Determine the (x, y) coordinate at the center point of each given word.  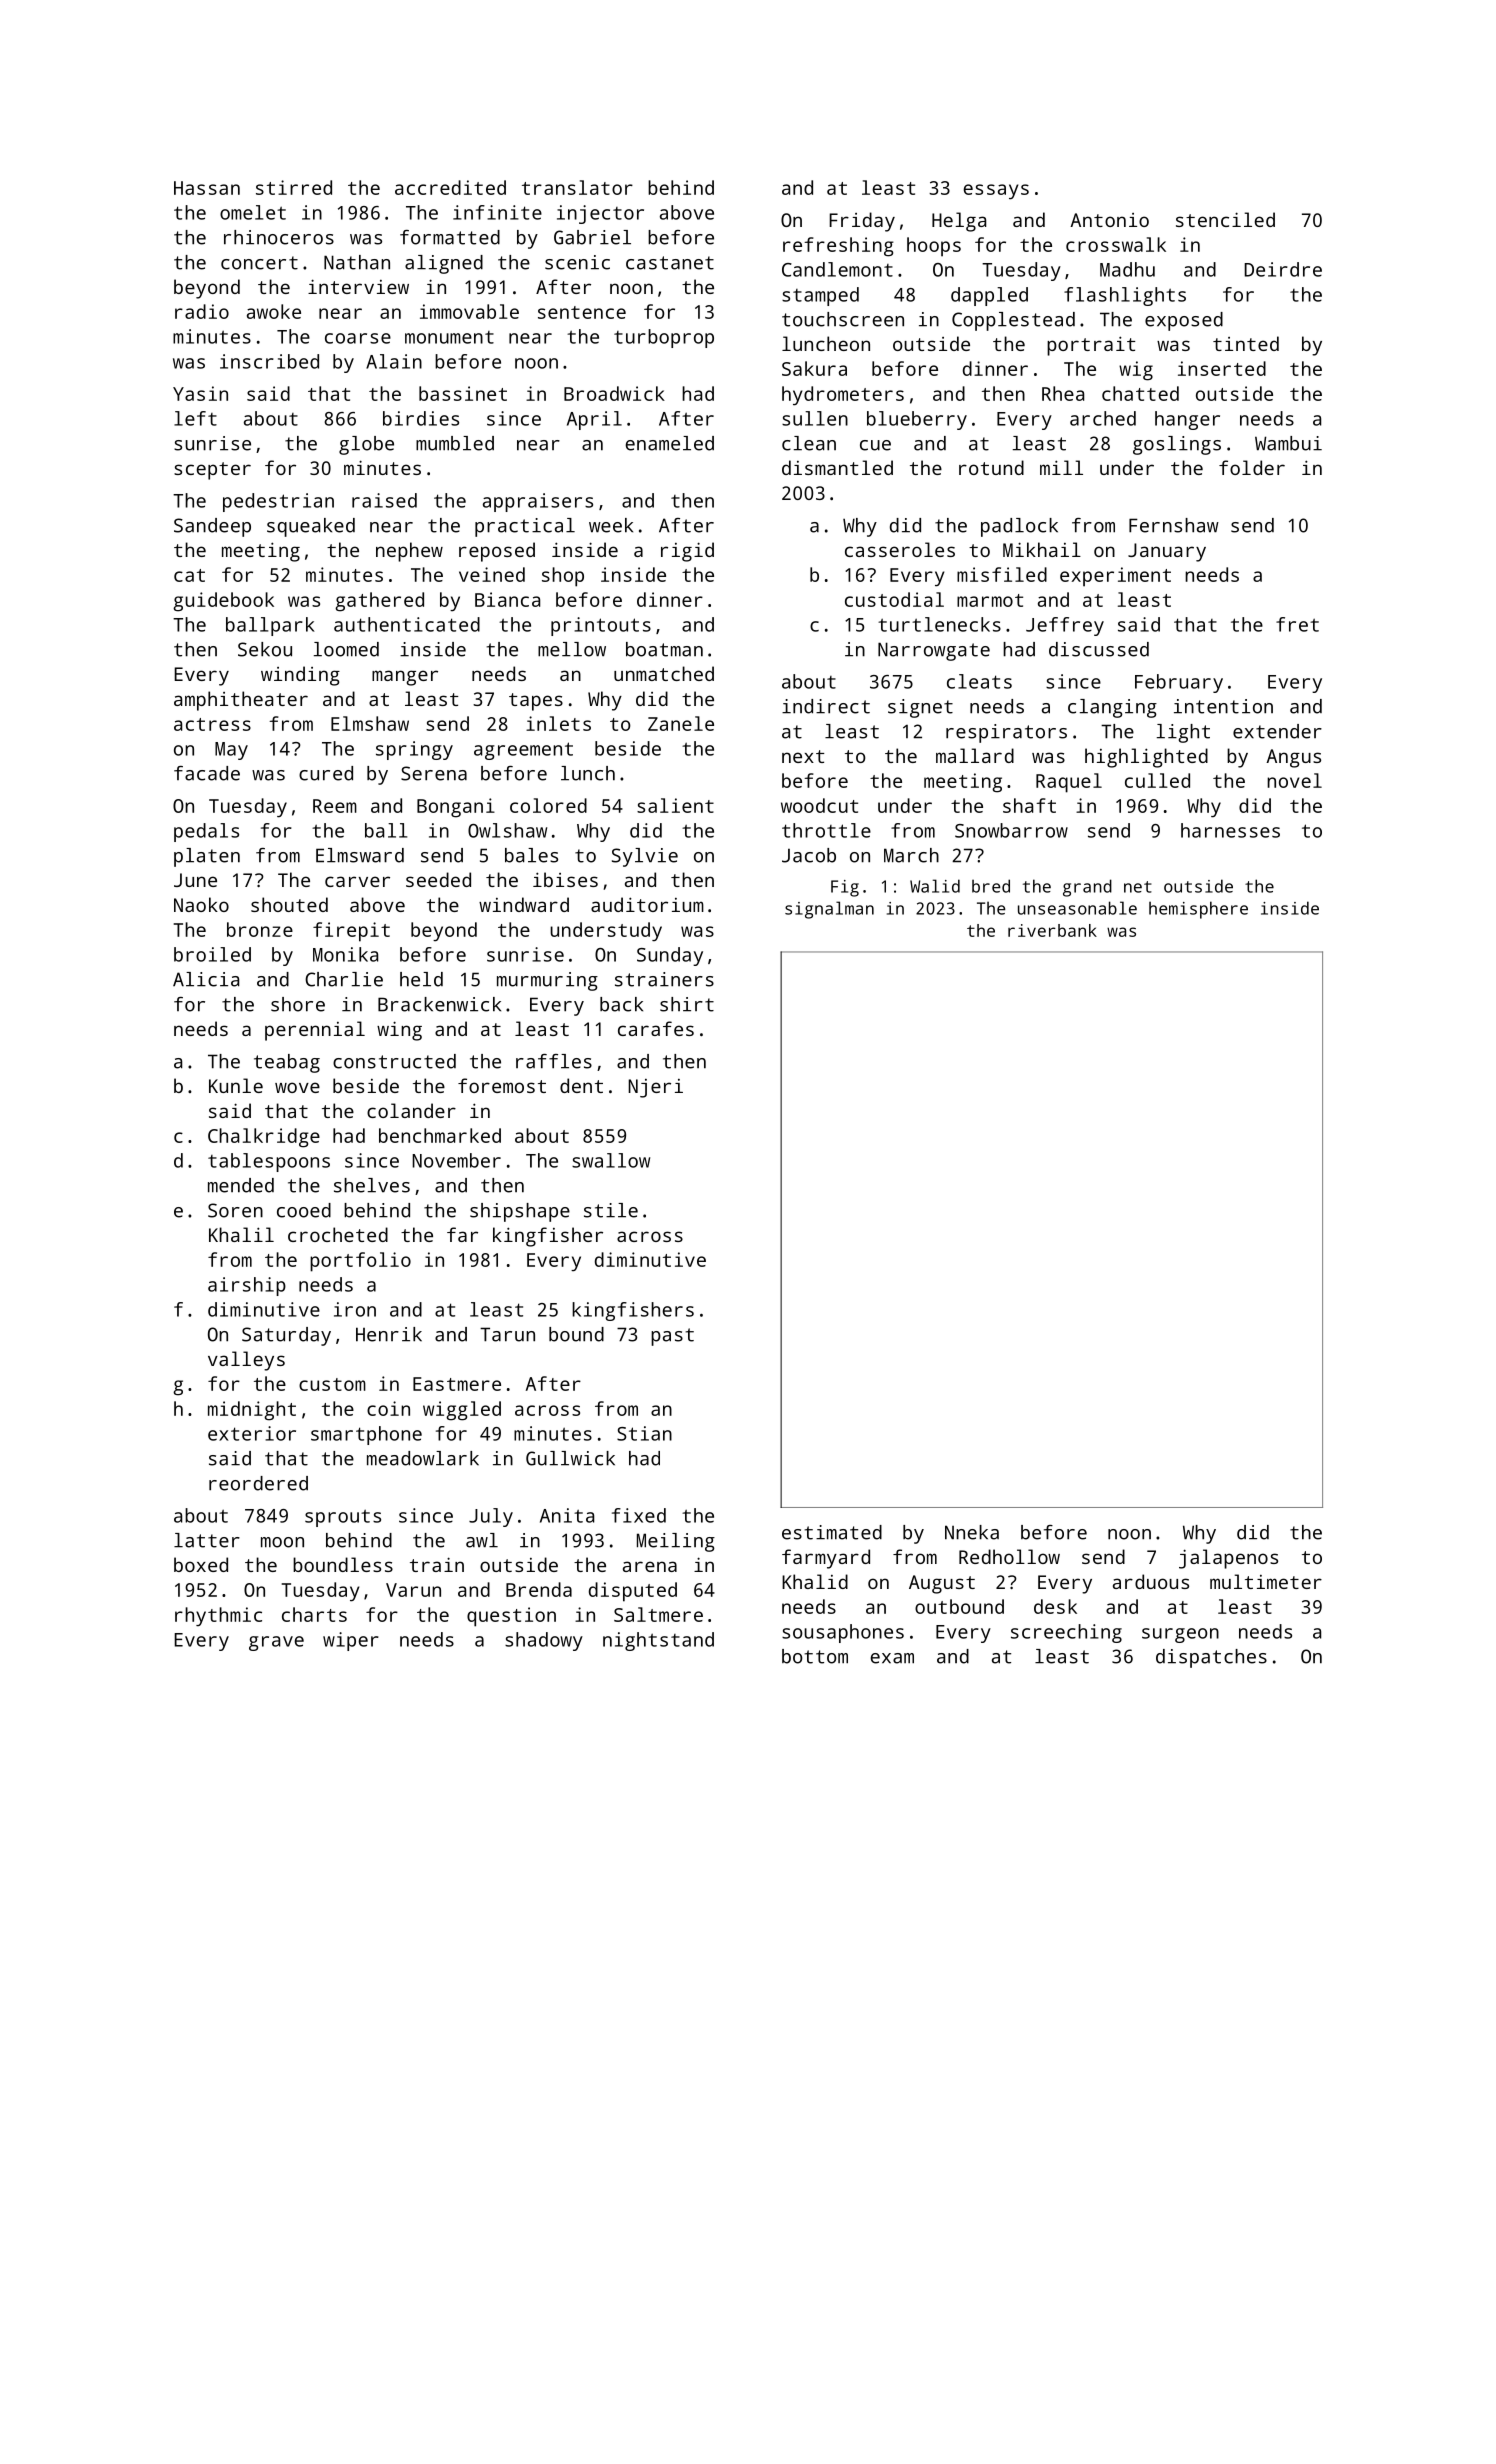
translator (577, 187)
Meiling (676, 1542)
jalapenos (1228, 1559)
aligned (444, 264)
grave (276, 1643)
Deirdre (1283, 269)
